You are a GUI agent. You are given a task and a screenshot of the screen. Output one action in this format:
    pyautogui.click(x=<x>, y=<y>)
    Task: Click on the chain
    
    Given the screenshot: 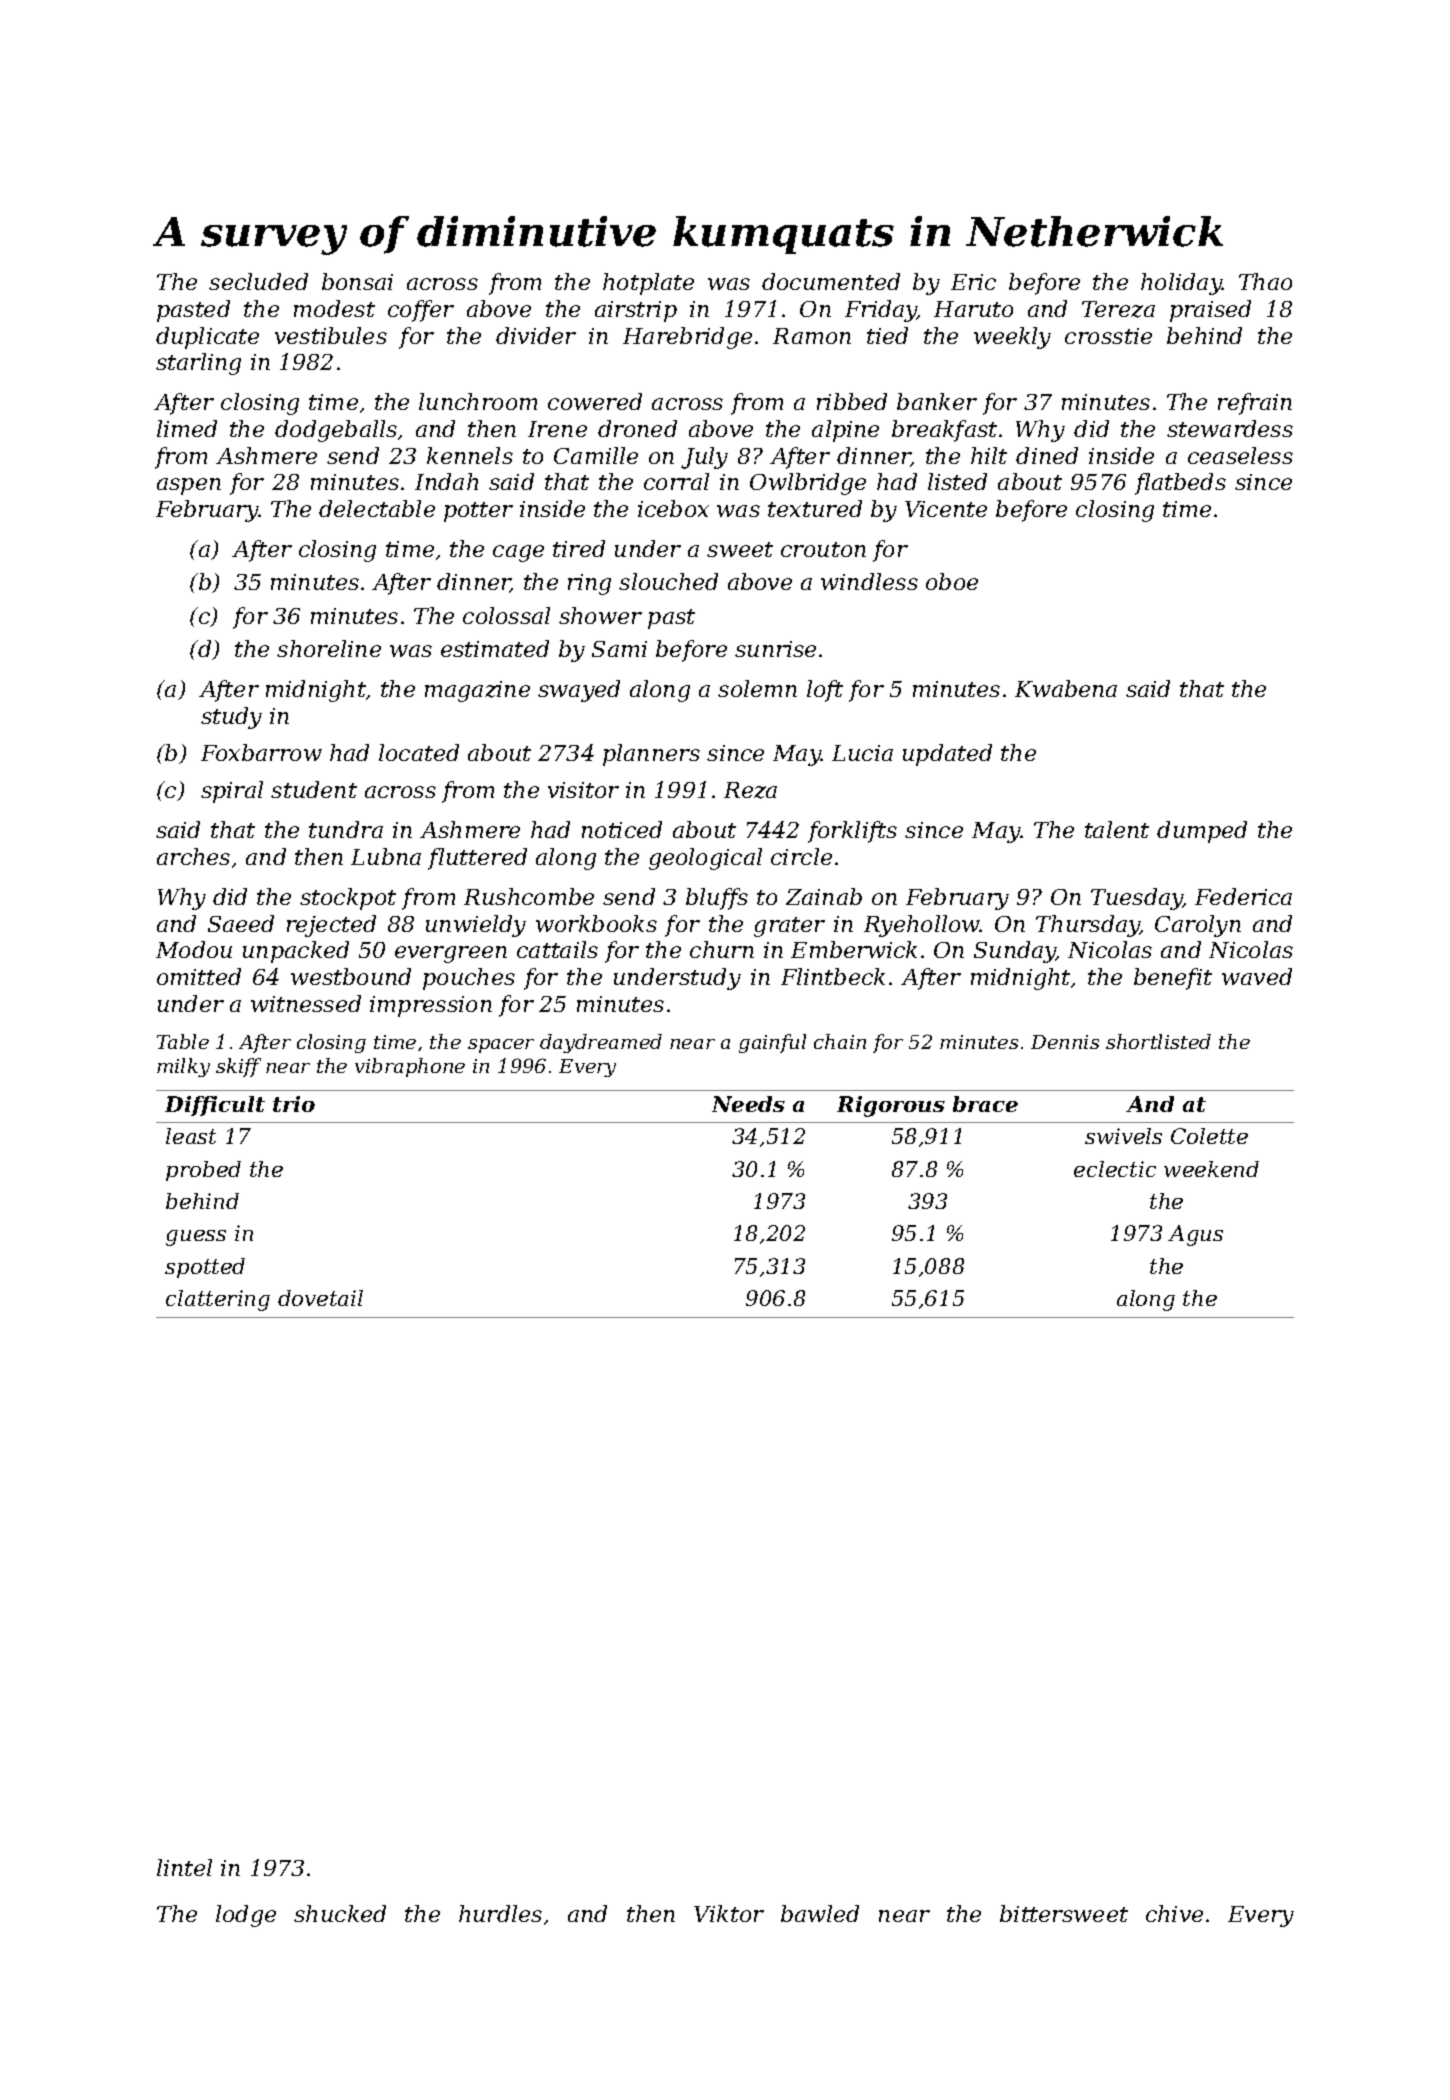 What is the action you would take?
    pyautogui.click(x=840, y=1041)
